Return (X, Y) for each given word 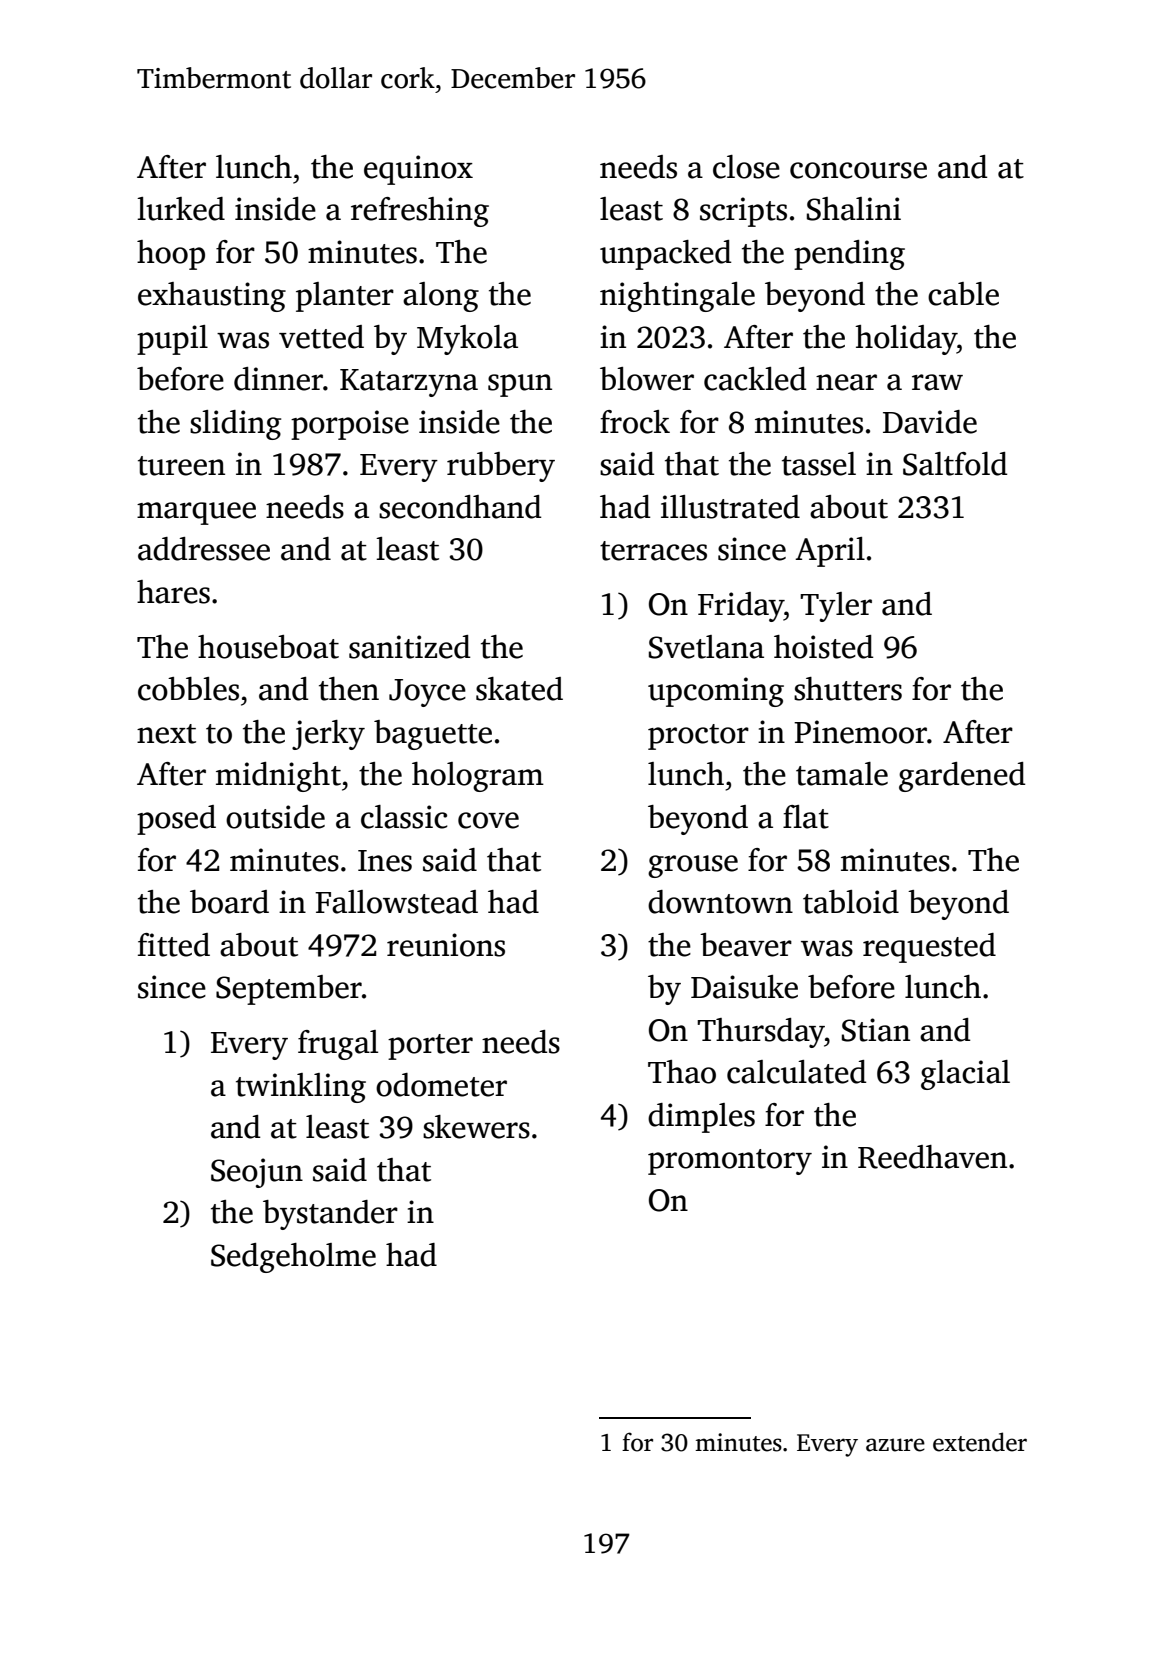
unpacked (665, 255)
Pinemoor (860, 732)
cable (963, 294)
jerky (328, 735)
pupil (172, 340)
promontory (730, 1162)
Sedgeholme (293, 1258)
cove (488, 820)
